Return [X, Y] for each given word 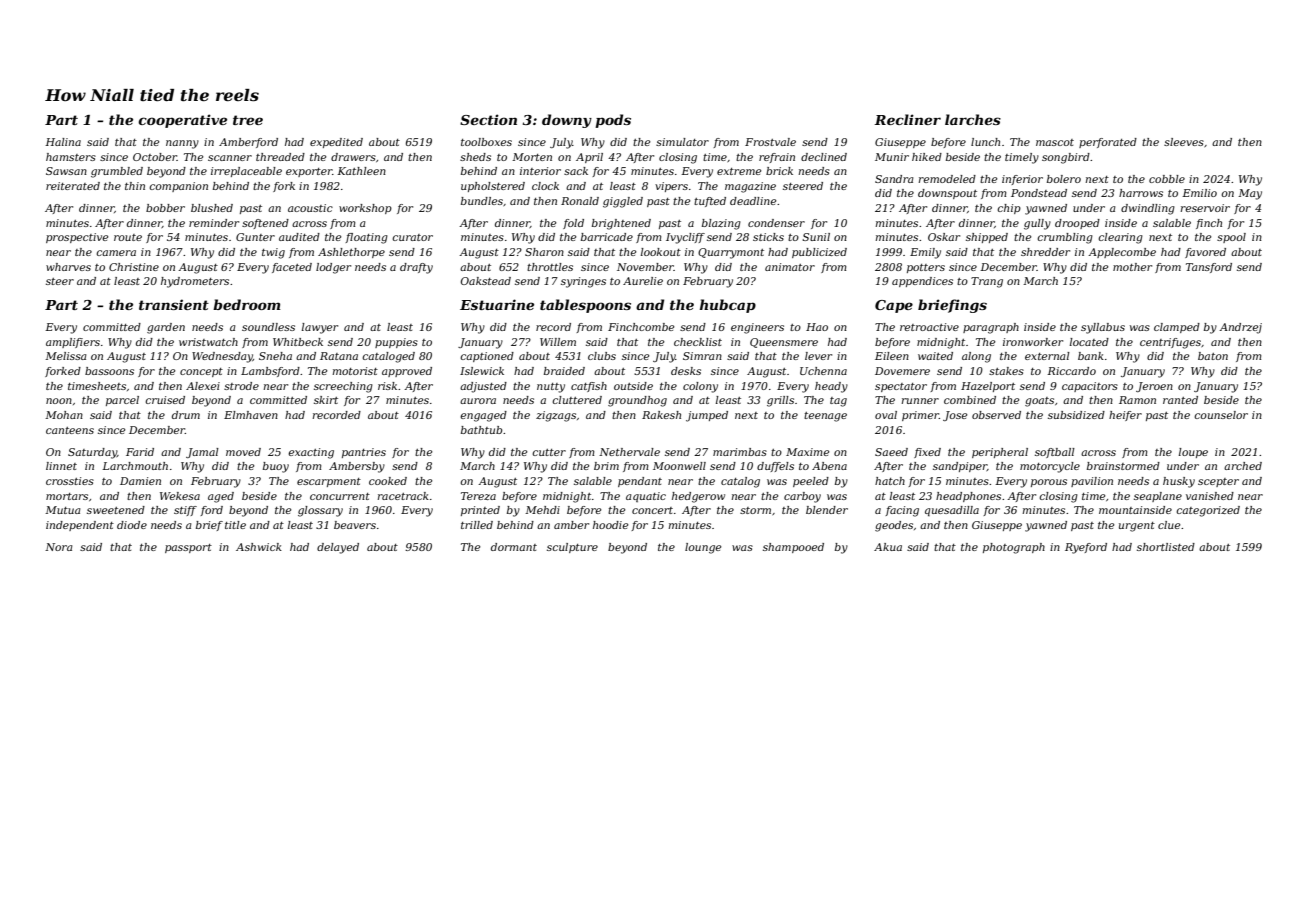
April [589, 158]
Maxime [807, 452]
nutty [551, 388]
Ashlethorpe [351, 253]
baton [1213, 356]
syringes [583, 282]
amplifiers [73, 343]
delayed [338, 548]
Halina [63, 142]
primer [920, 416]
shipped [987, 238]
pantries [364, 453]
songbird [1066, 158]
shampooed [793, 548]
